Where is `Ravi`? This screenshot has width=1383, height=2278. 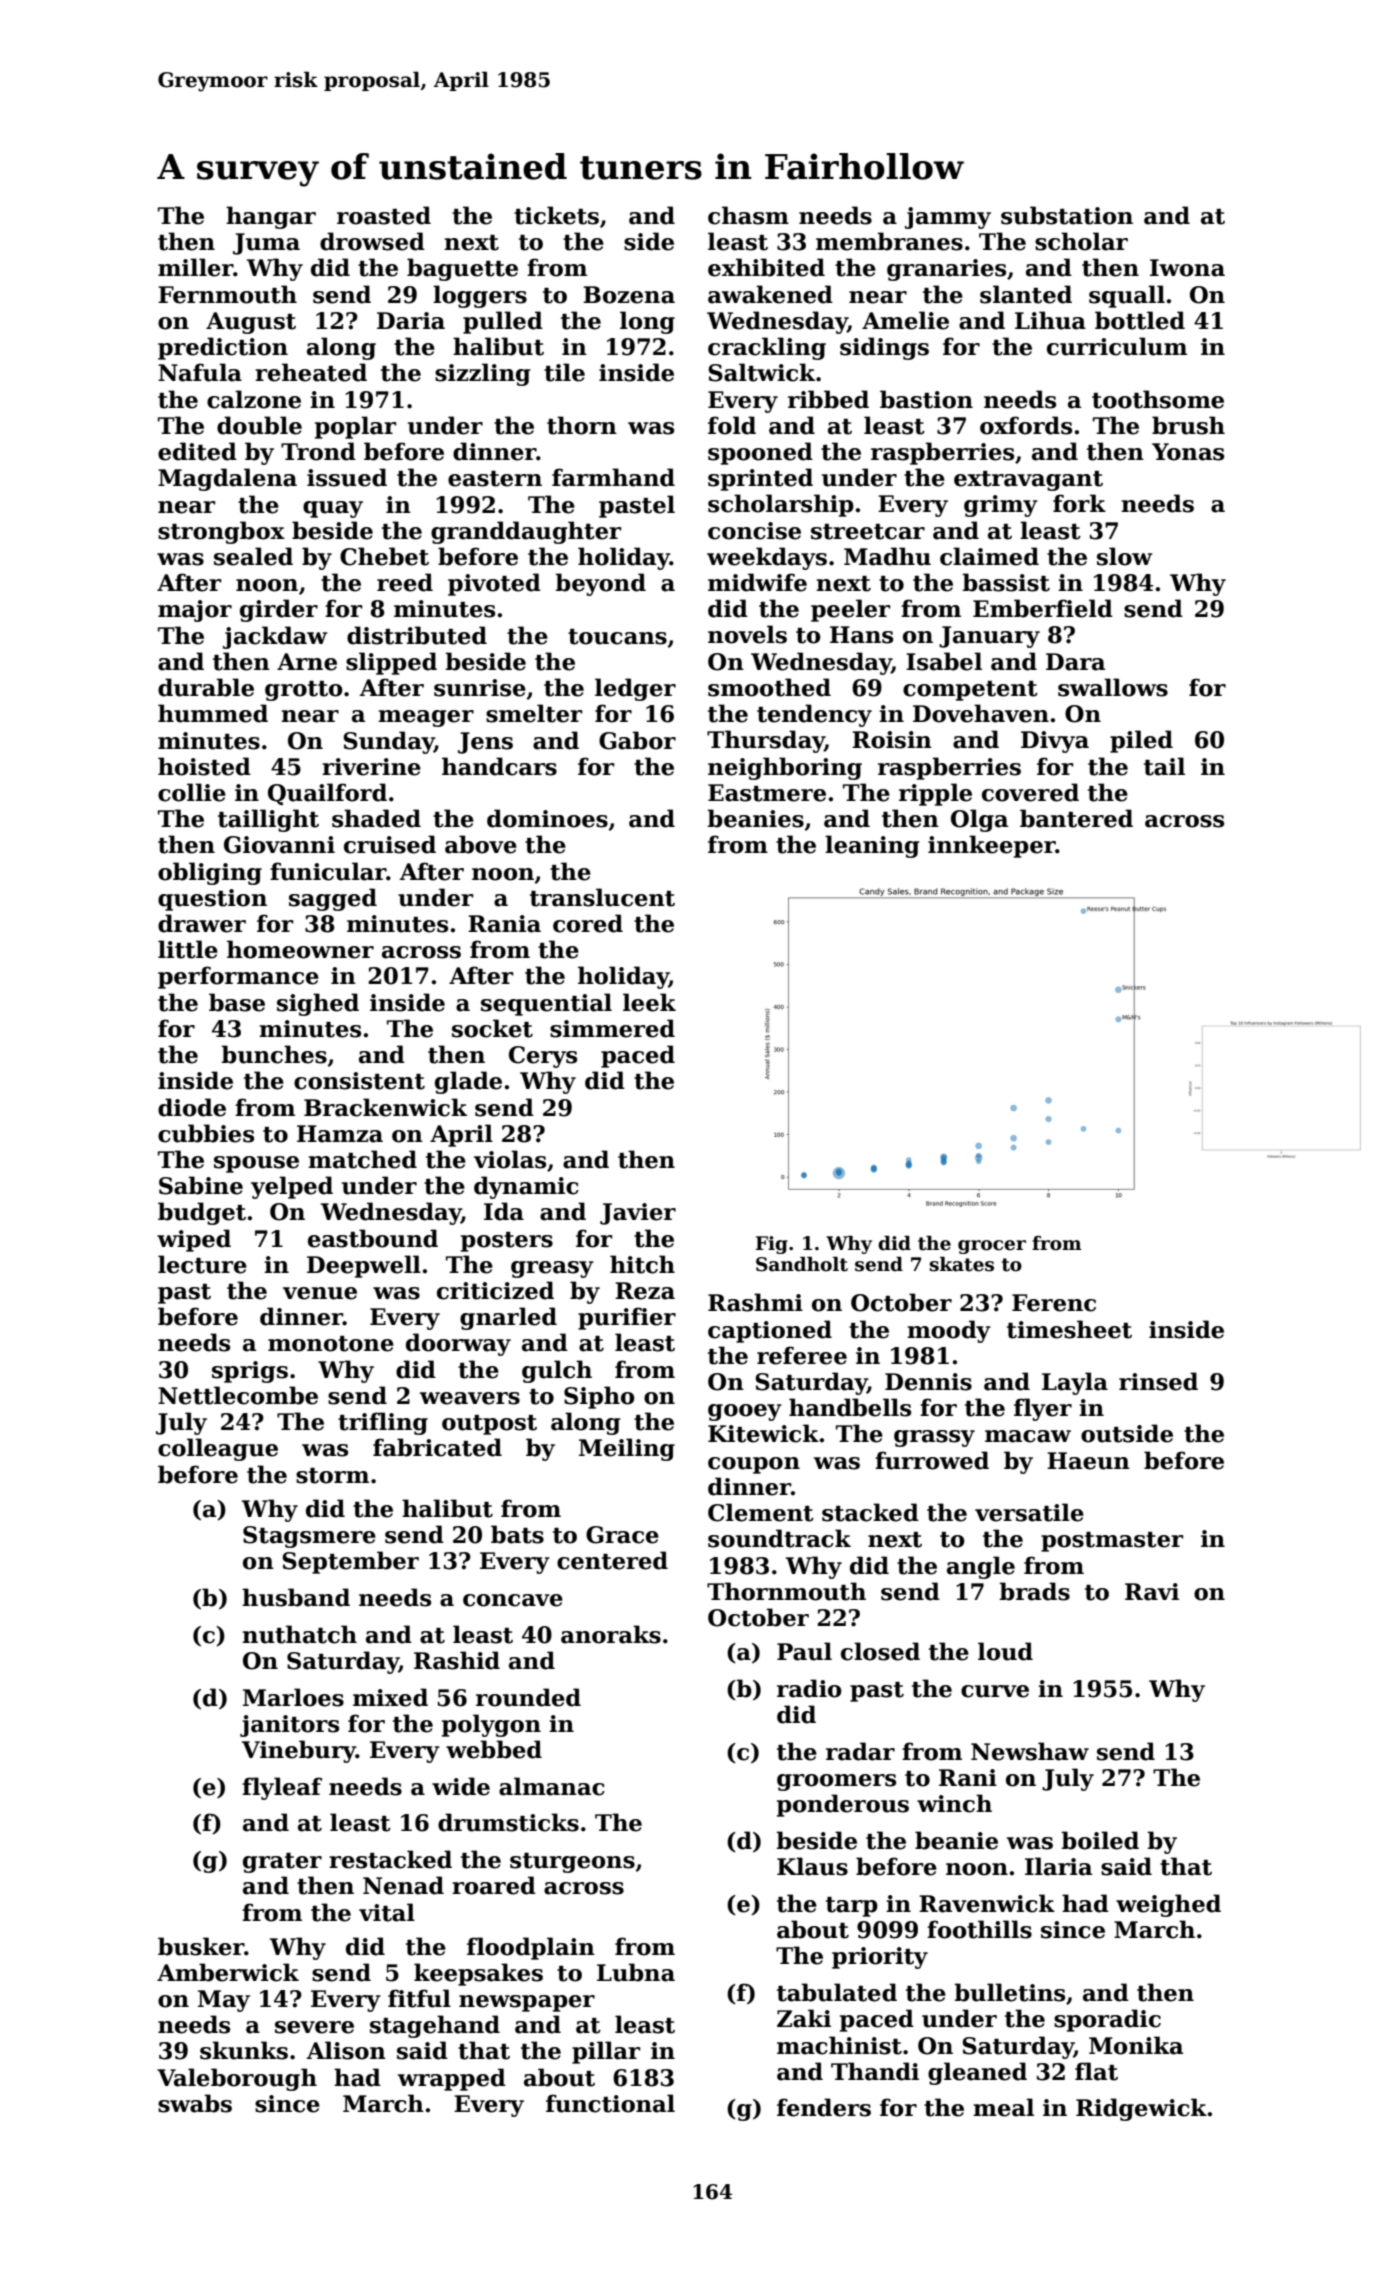
Ravi is located at coordinates (1152, 1592).
